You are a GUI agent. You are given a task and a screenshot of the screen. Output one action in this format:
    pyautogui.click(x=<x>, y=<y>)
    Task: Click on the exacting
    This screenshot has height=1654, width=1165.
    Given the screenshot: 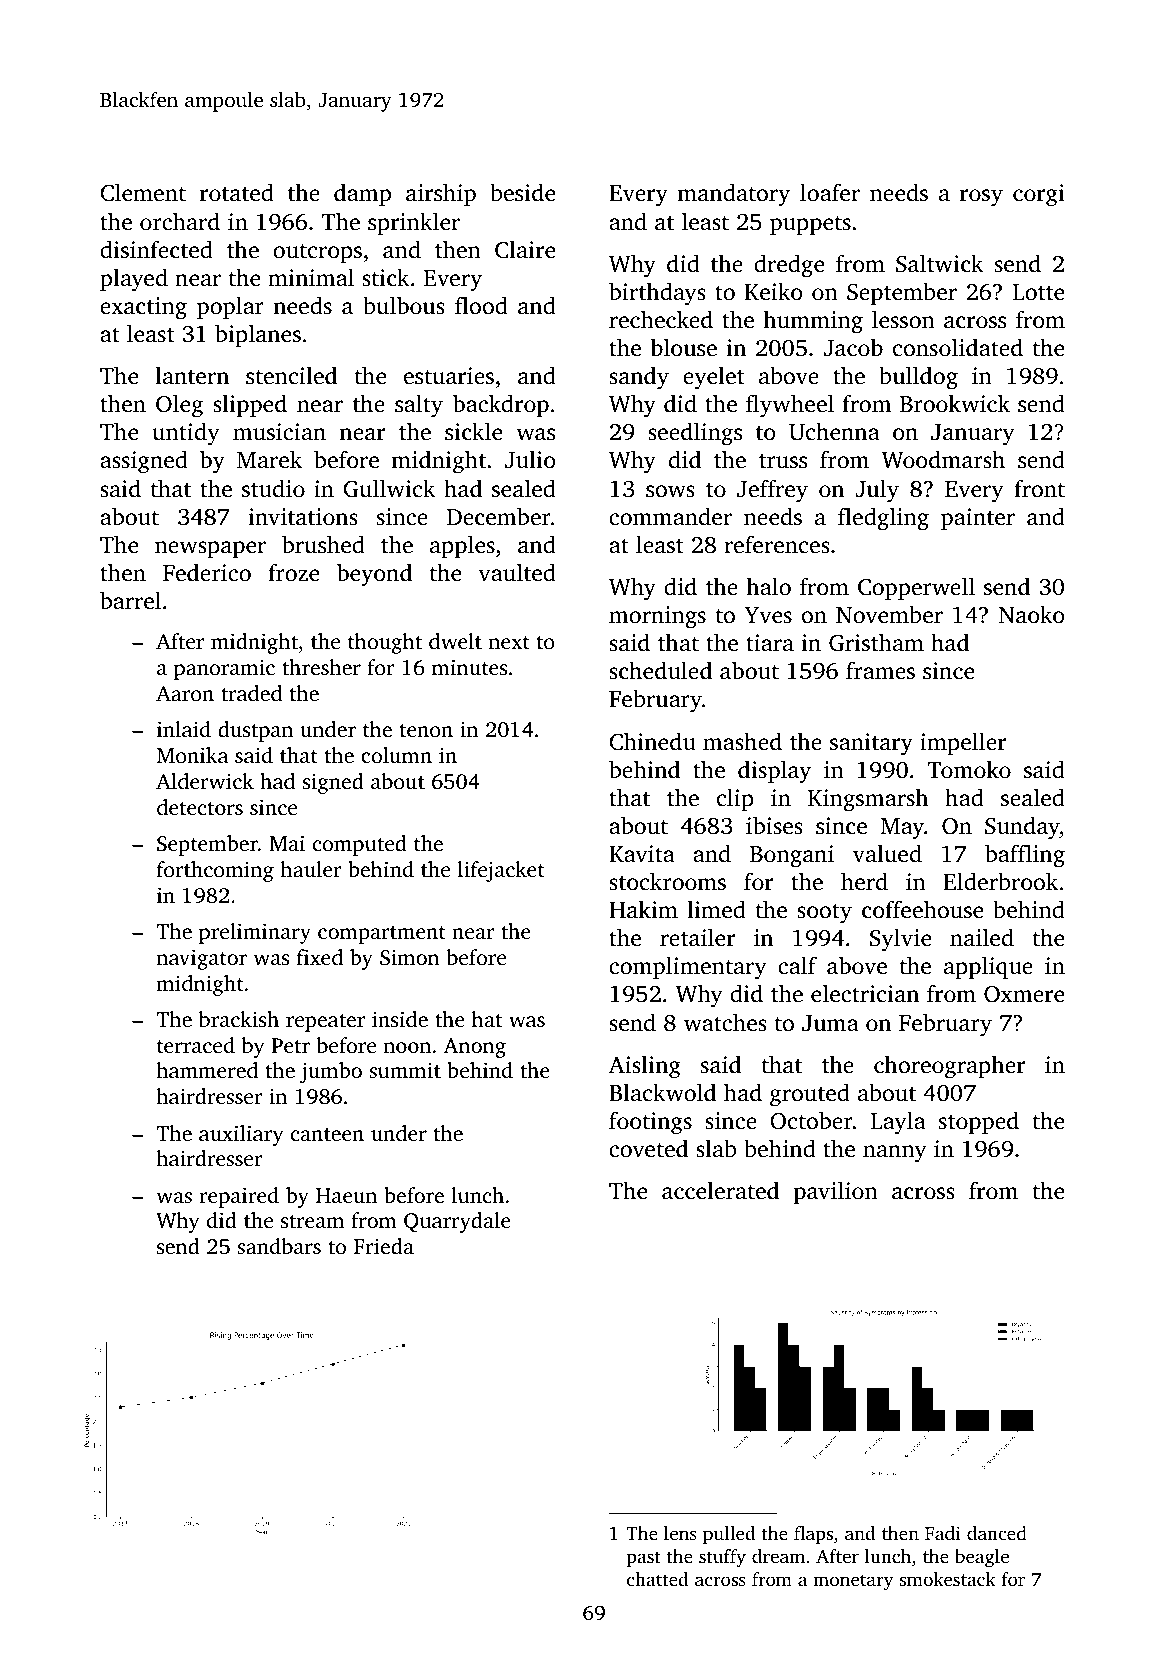 What is the action you would take?
    pyautogui.click(x=143, y=308)
